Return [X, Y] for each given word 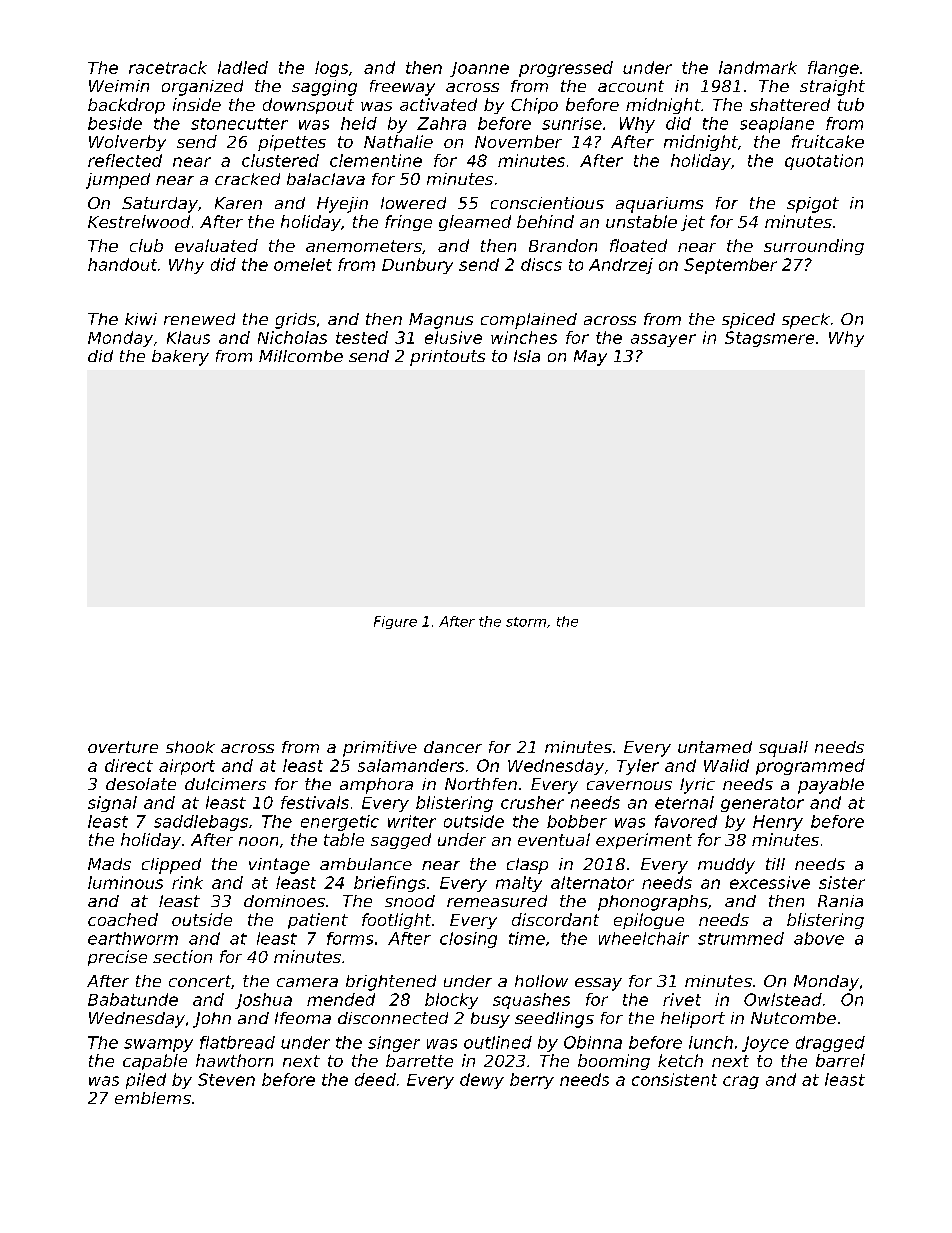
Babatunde [133, 999]
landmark [758, 67]
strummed [741, 938]
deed [375, 1079]
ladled [243, 67]
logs [331, 69]
